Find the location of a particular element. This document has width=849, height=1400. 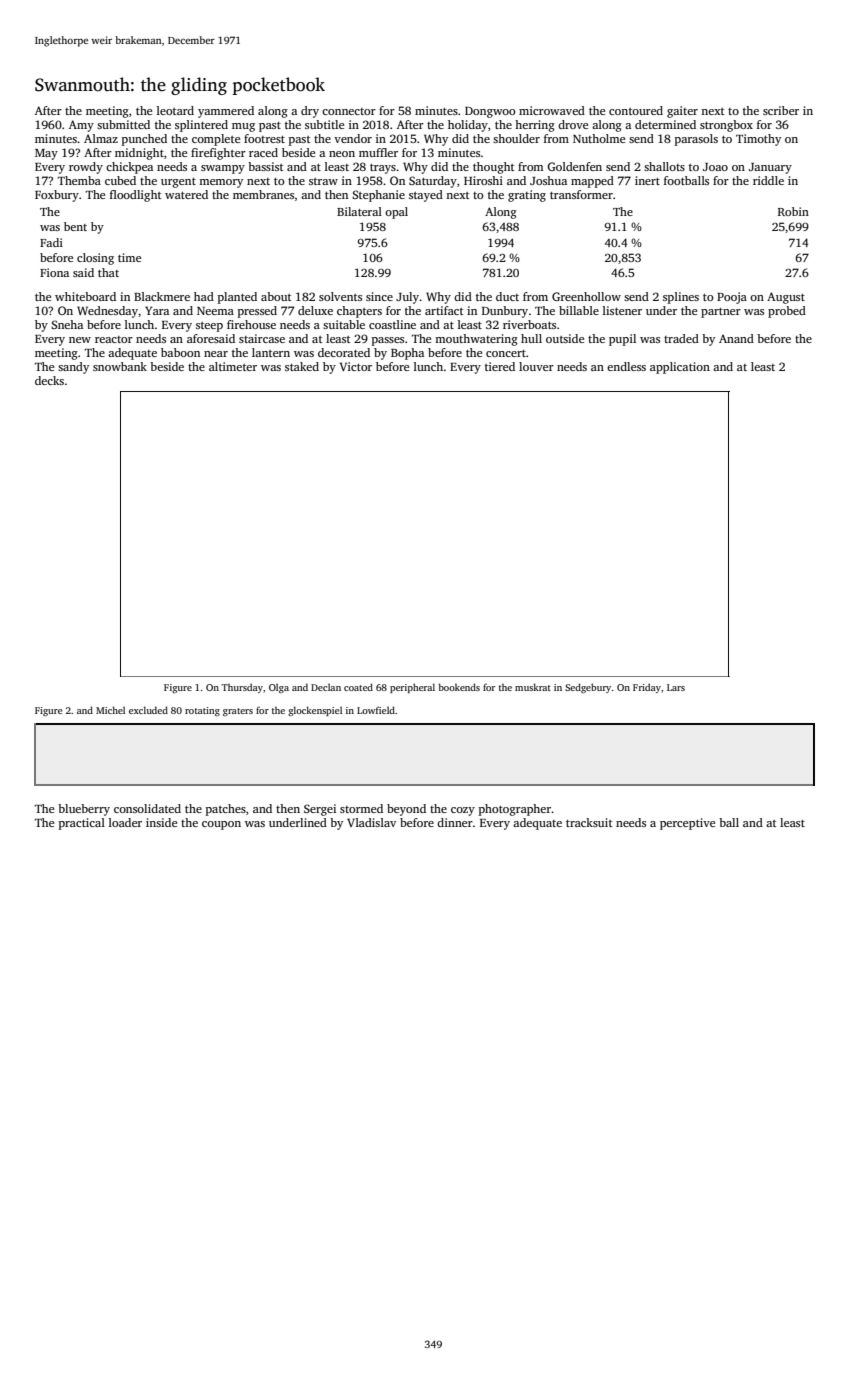

peripheral is located at coordinates (412, 688).
